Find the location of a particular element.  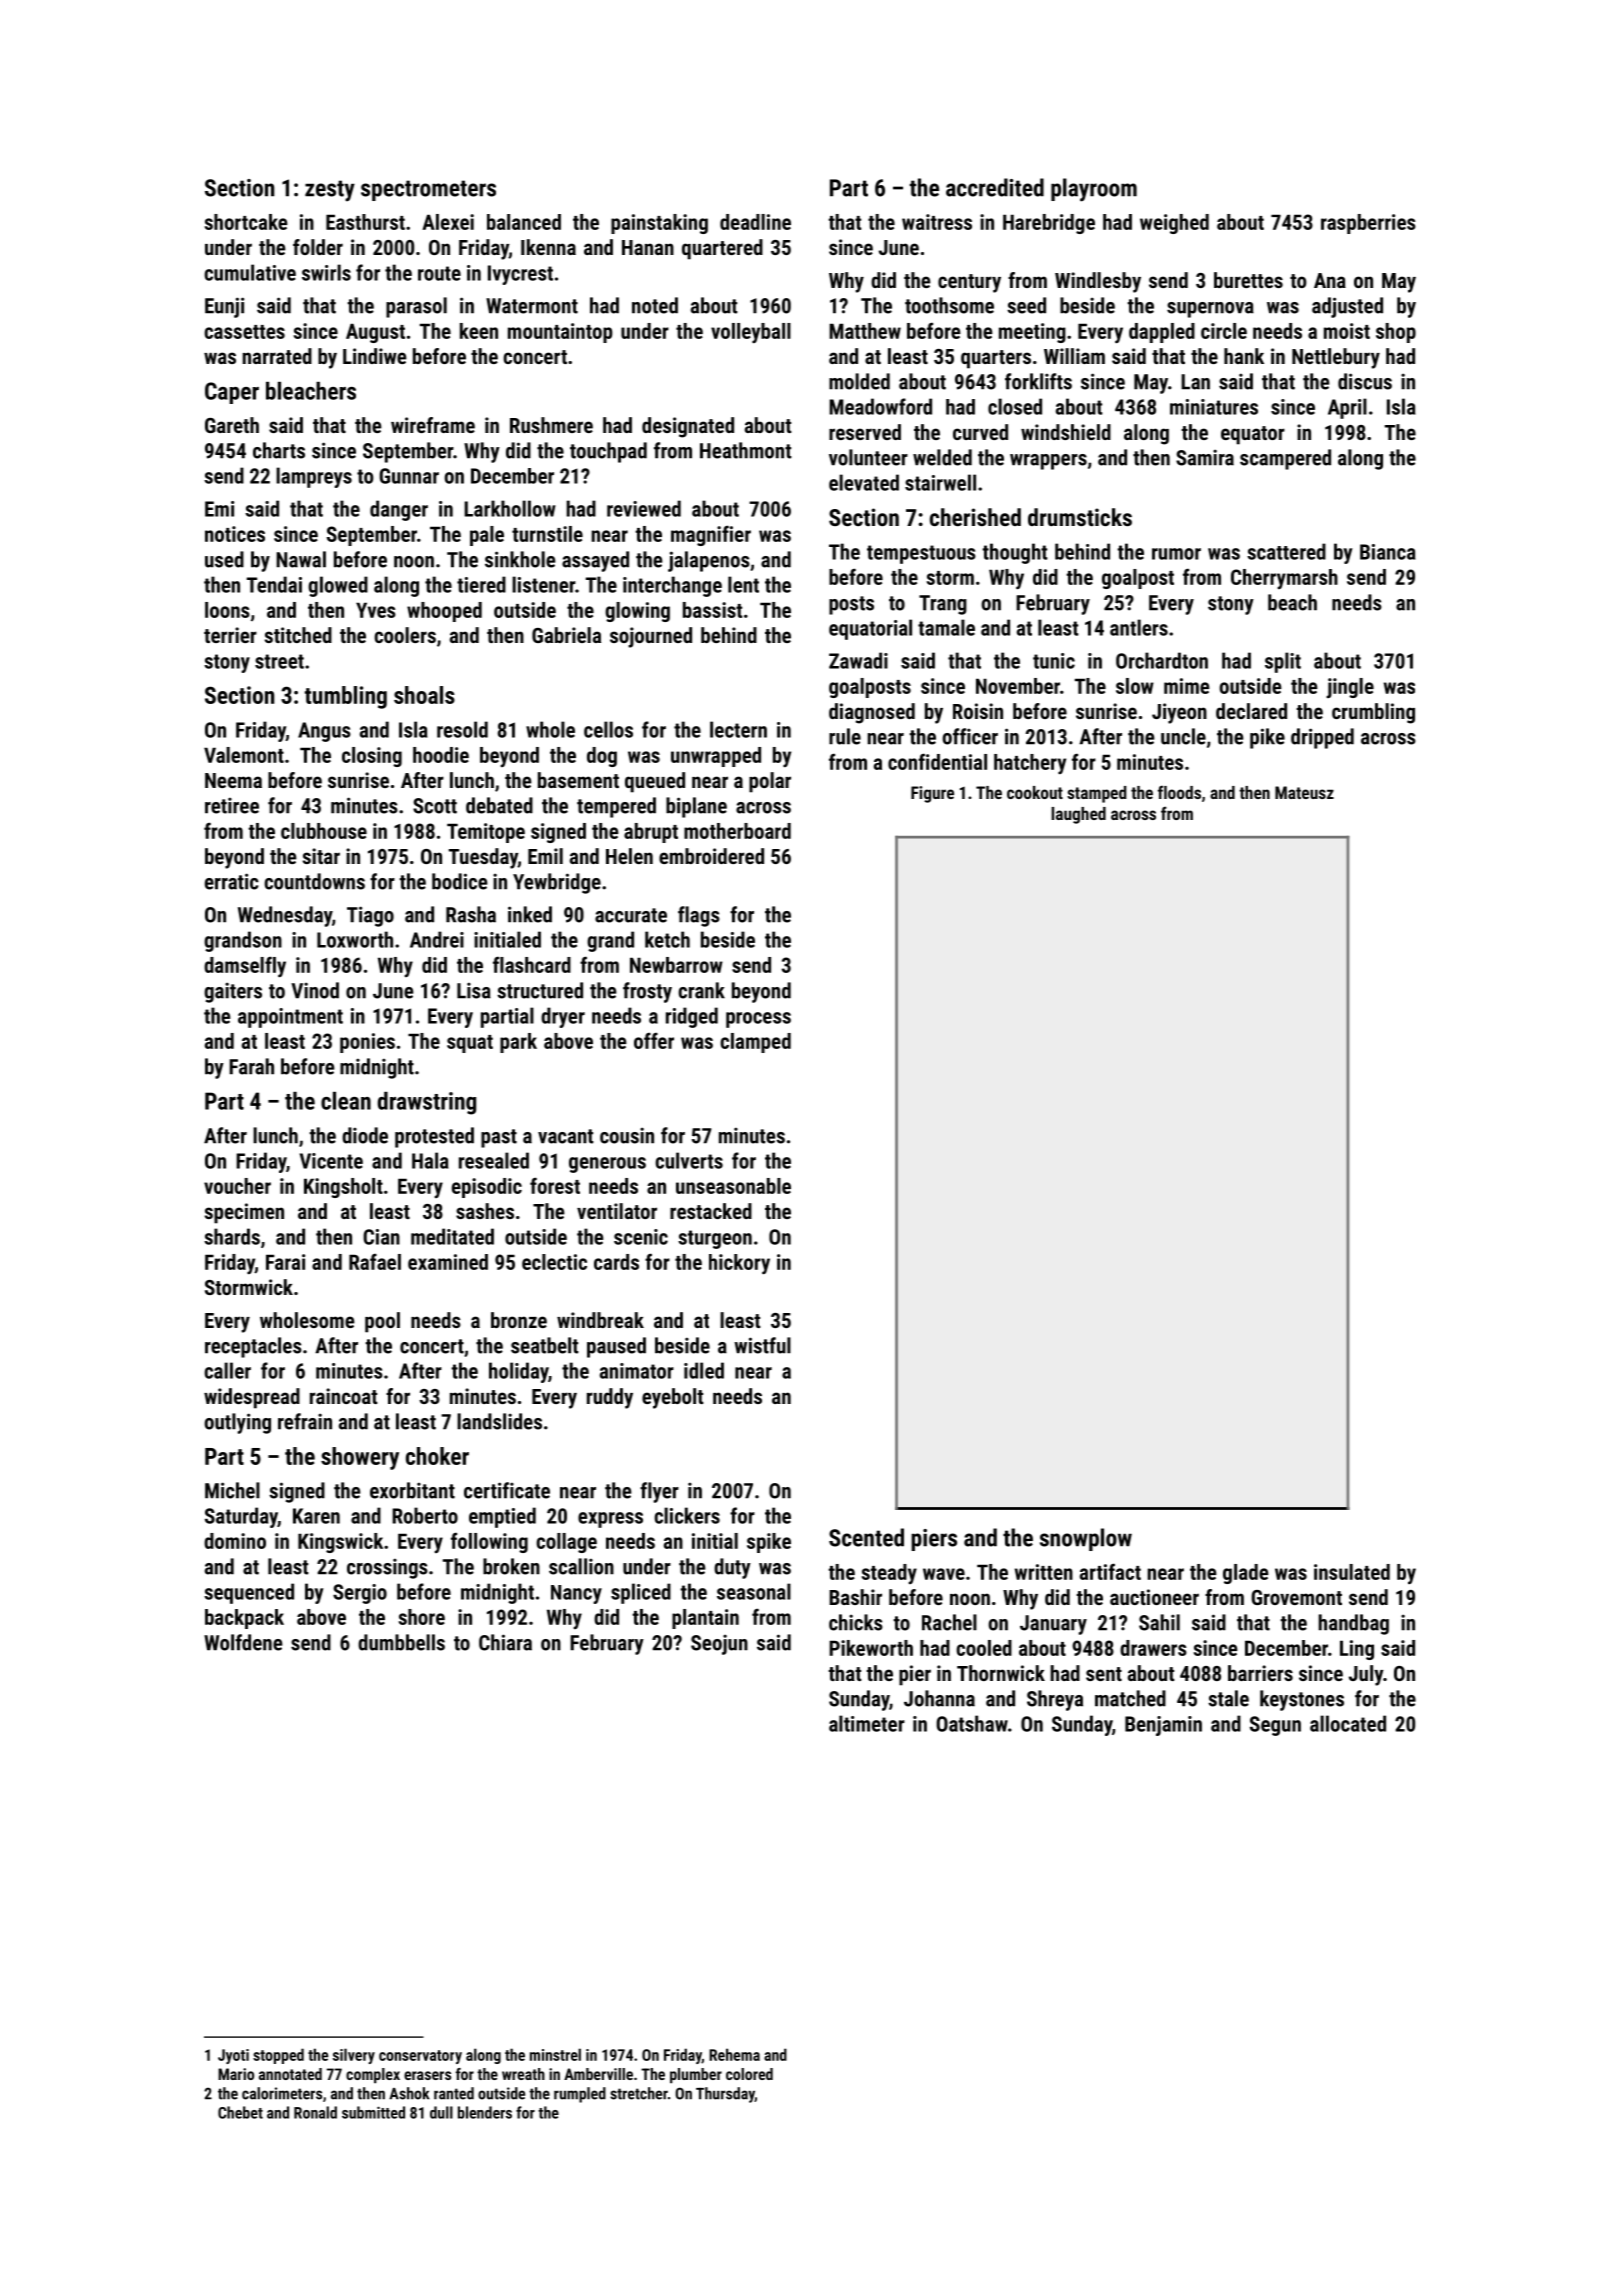

waitress is located at coordinates (937, 222).
